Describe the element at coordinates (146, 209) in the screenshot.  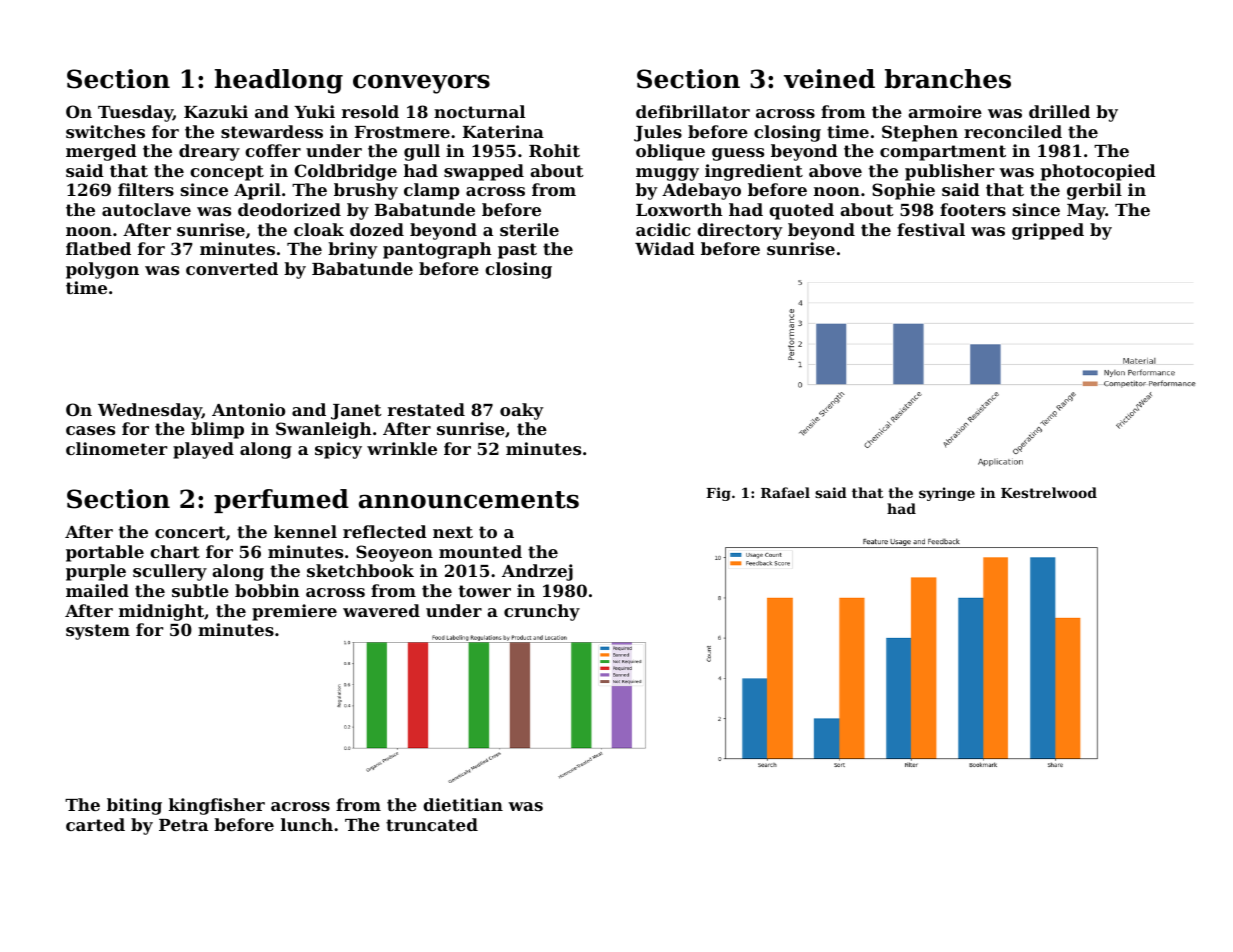
I see `autoclave` at that location.
